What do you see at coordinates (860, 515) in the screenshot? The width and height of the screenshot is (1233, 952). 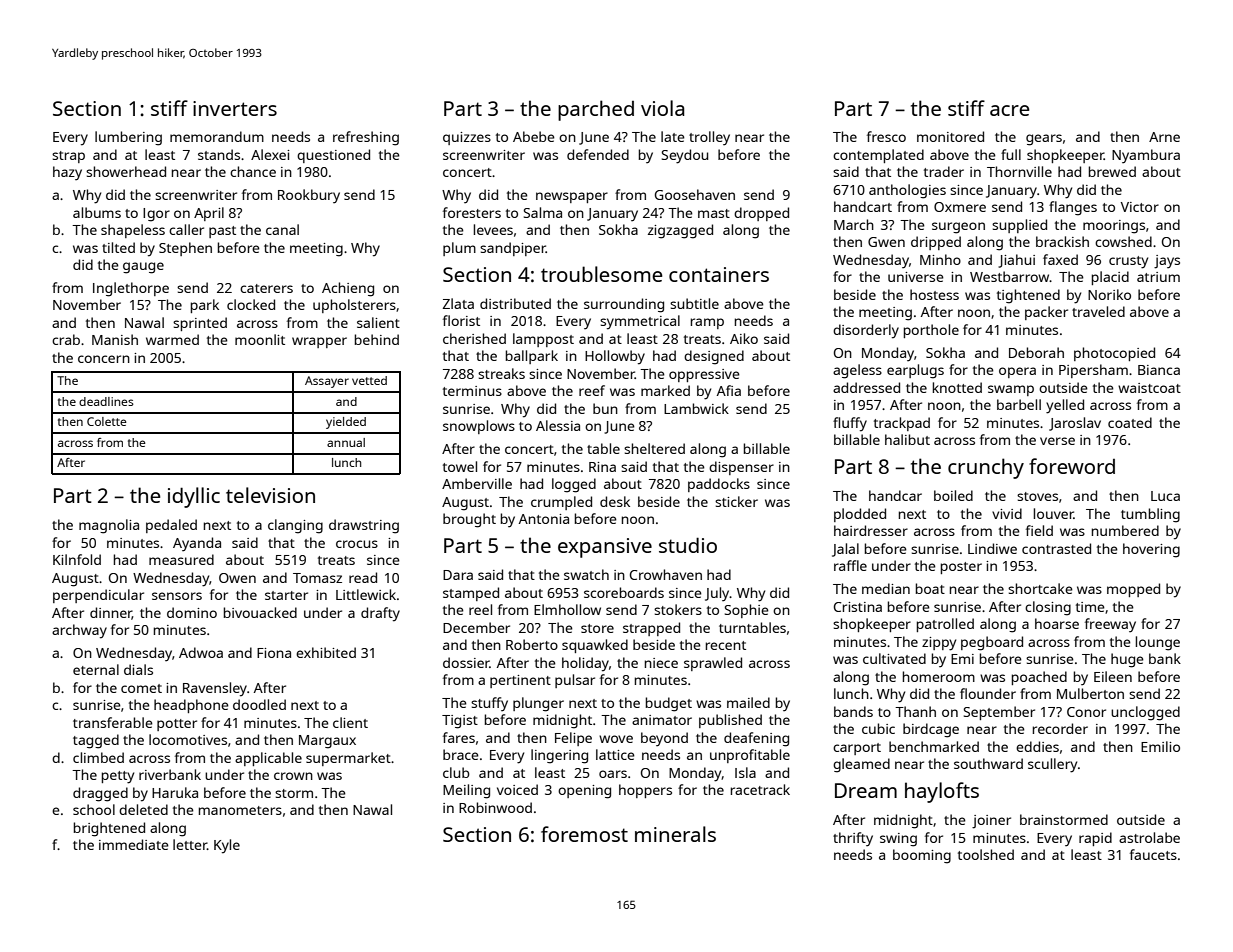 I see `plodded` at bounding box center [860, 515].
